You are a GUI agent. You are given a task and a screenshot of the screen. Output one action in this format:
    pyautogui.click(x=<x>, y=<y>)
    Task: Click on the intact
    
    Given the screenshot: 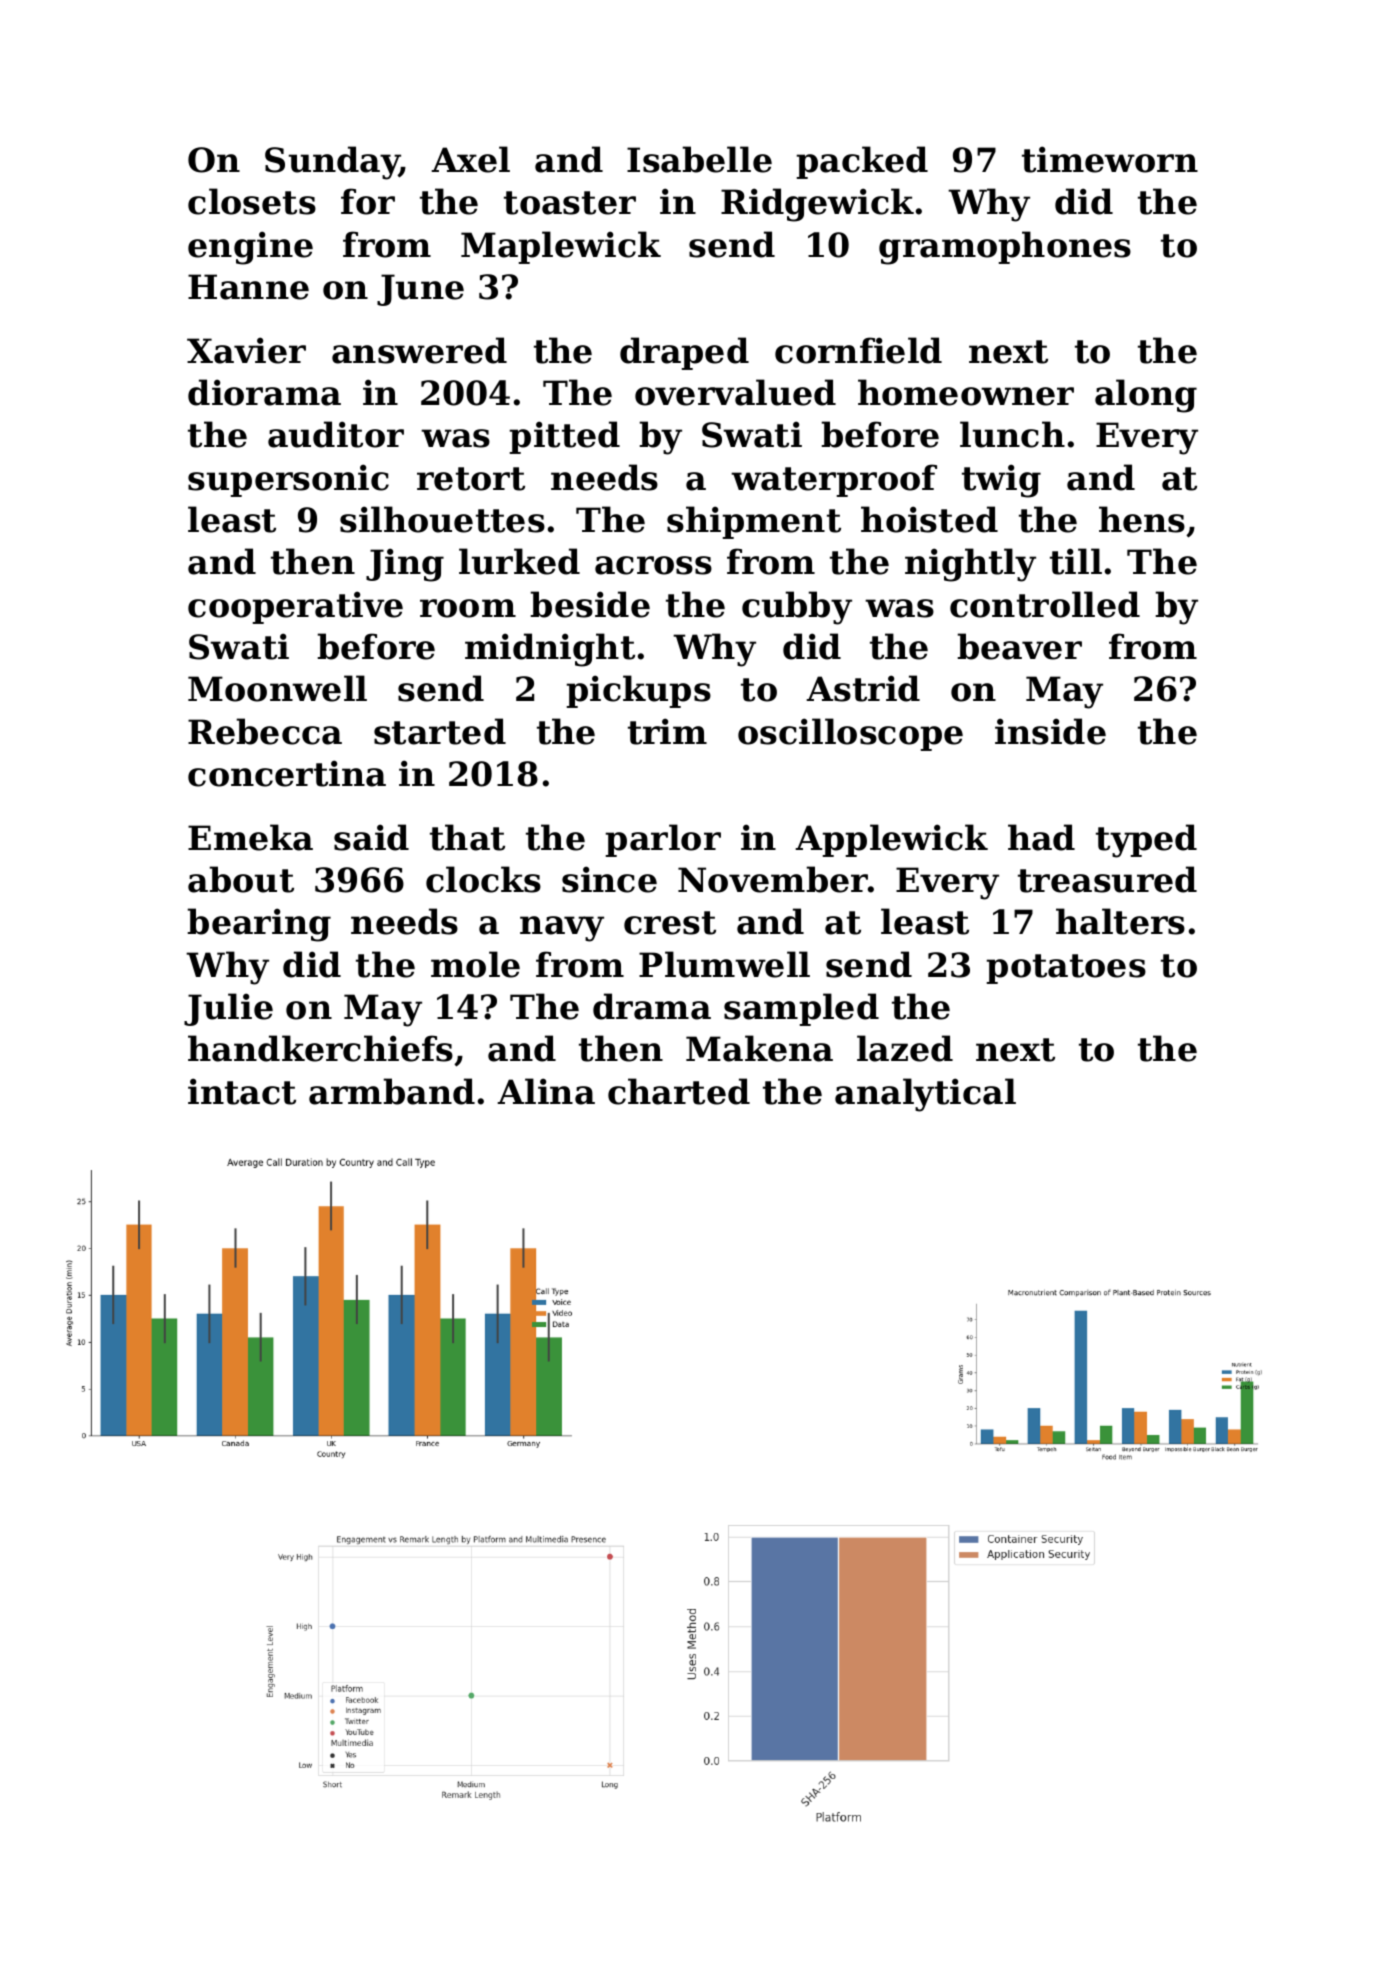 What is the action you would take?
    pyautogui.click(x=242, y=1091)
